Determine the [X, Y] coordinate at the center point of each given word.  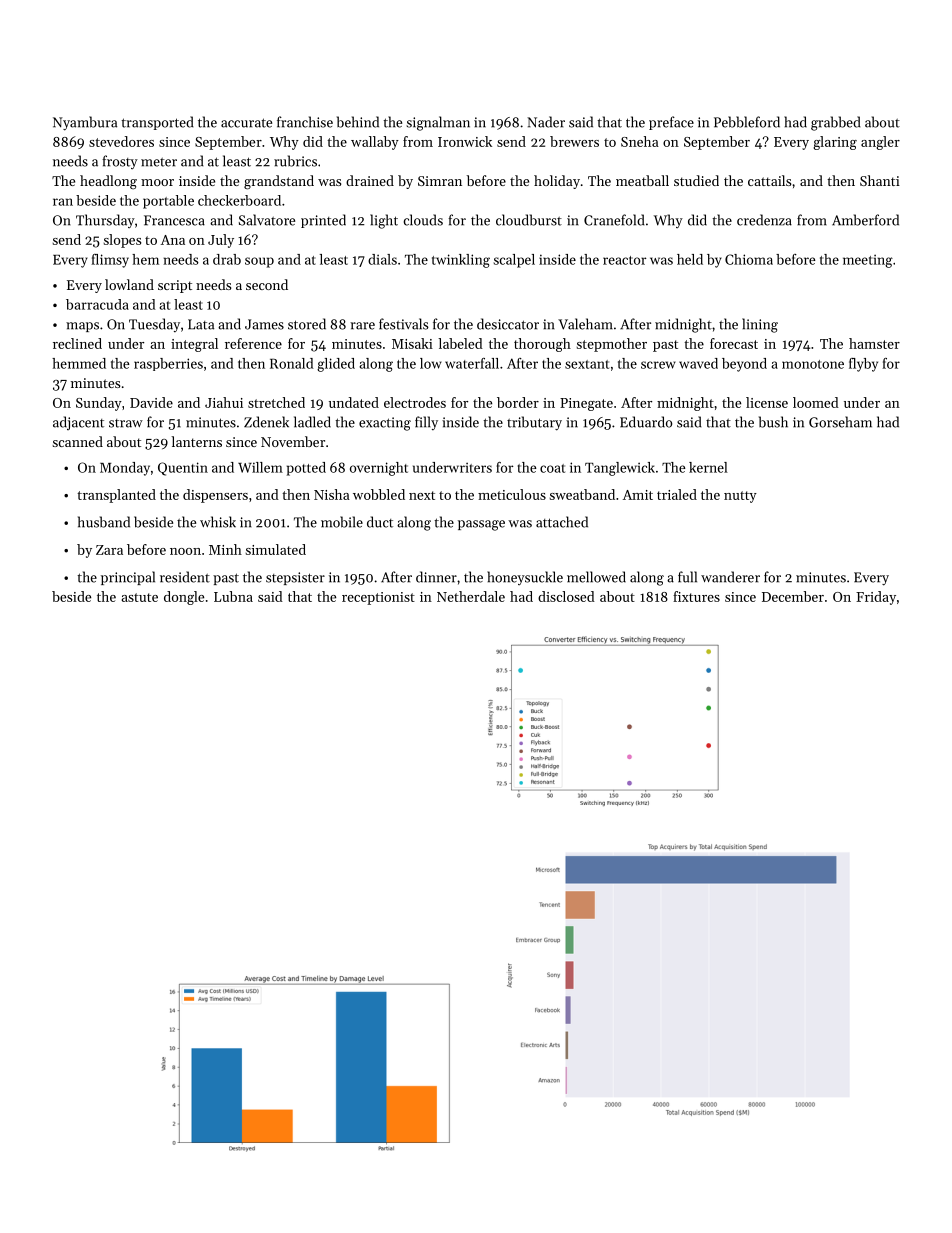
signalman [438, 123]
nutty [740, 497]
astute [139, 597]
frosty [120, 162]
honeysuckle [525, 578]
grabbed [835, 123]
